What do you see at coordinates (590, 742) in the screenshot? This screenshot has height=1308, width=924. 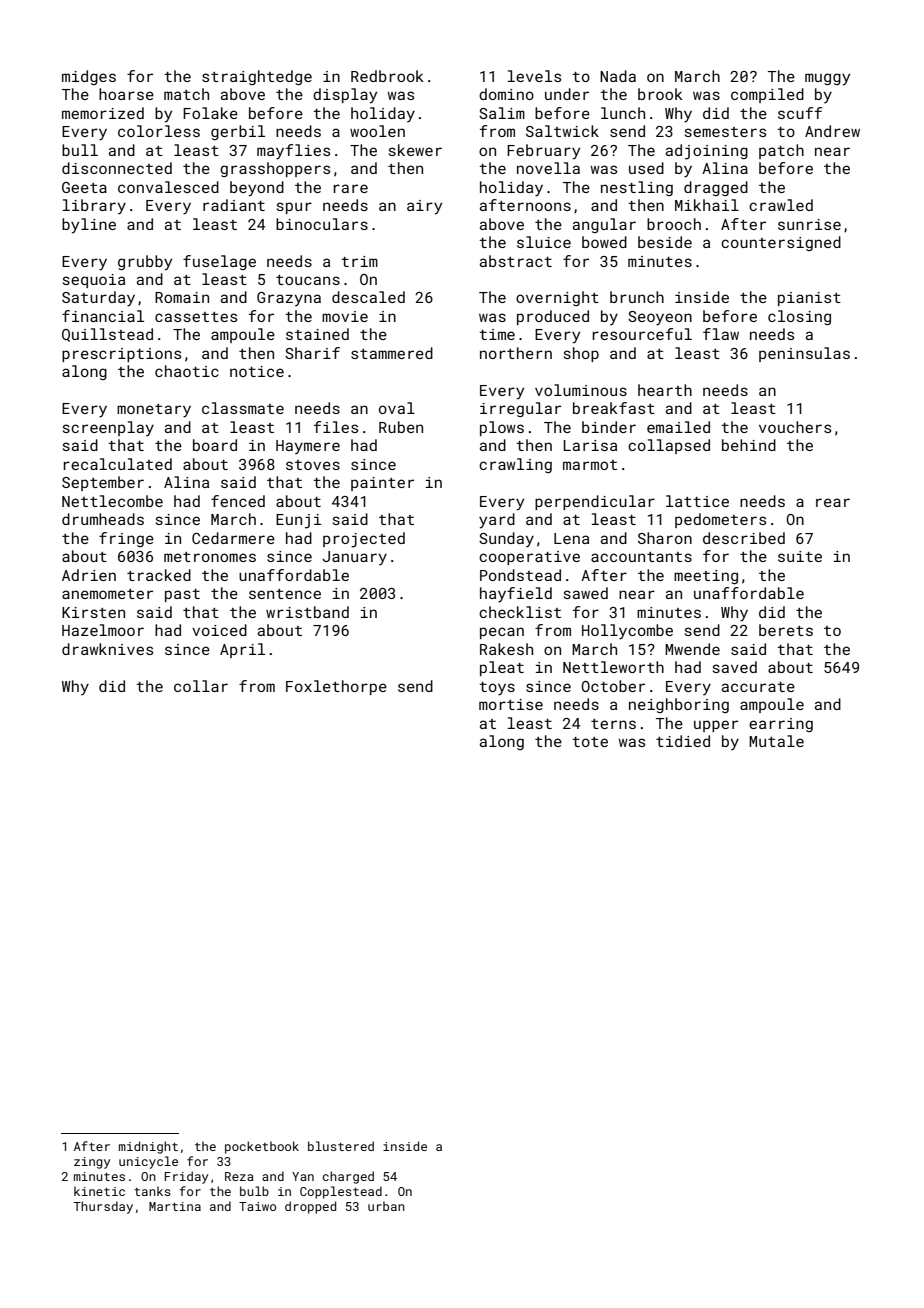 I see `tote` at bounding box center [590, 742].
